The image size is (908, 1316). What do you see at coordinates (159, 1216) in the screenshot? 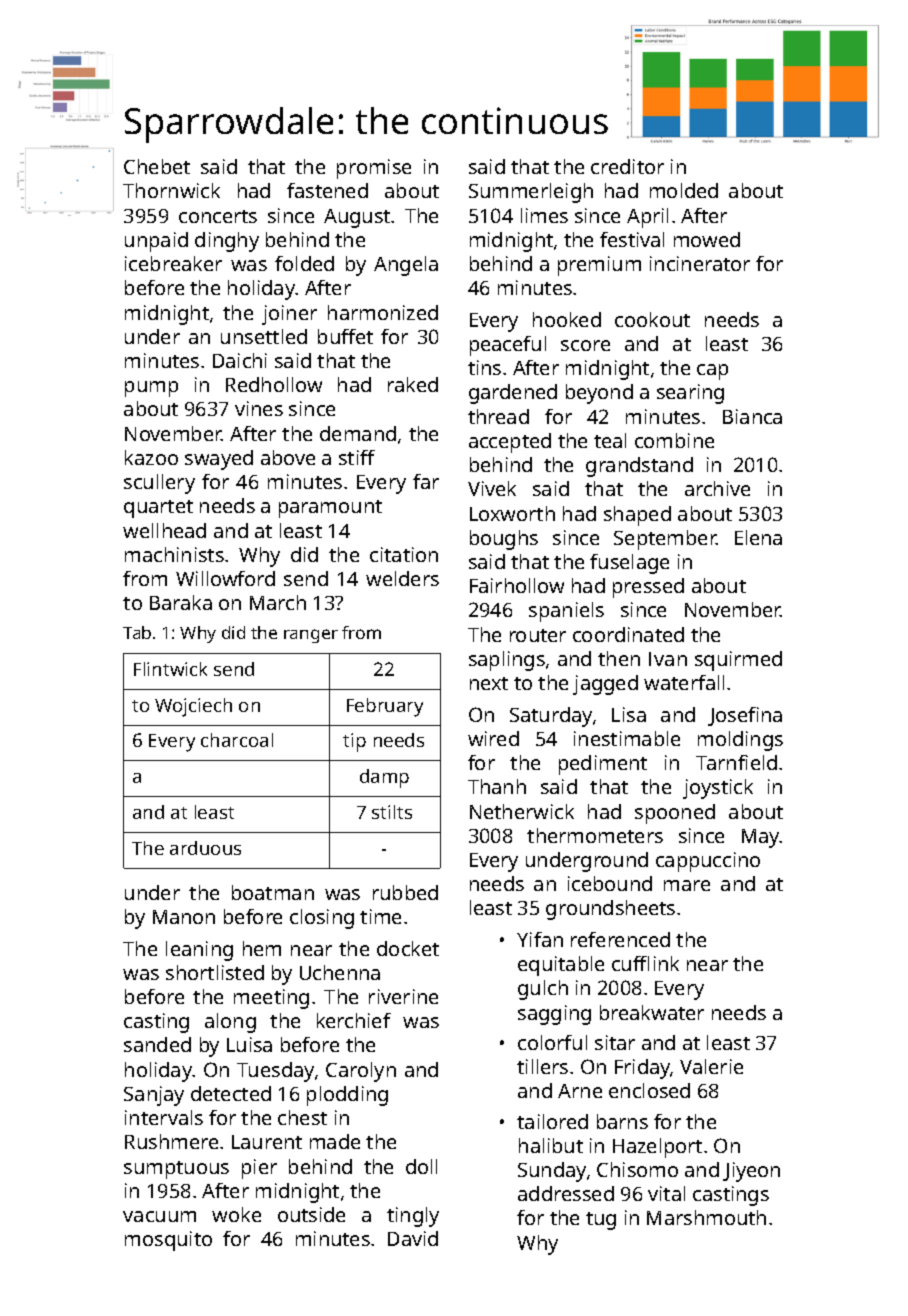
I see `vacuum` at bounding box center [159, 1216].
